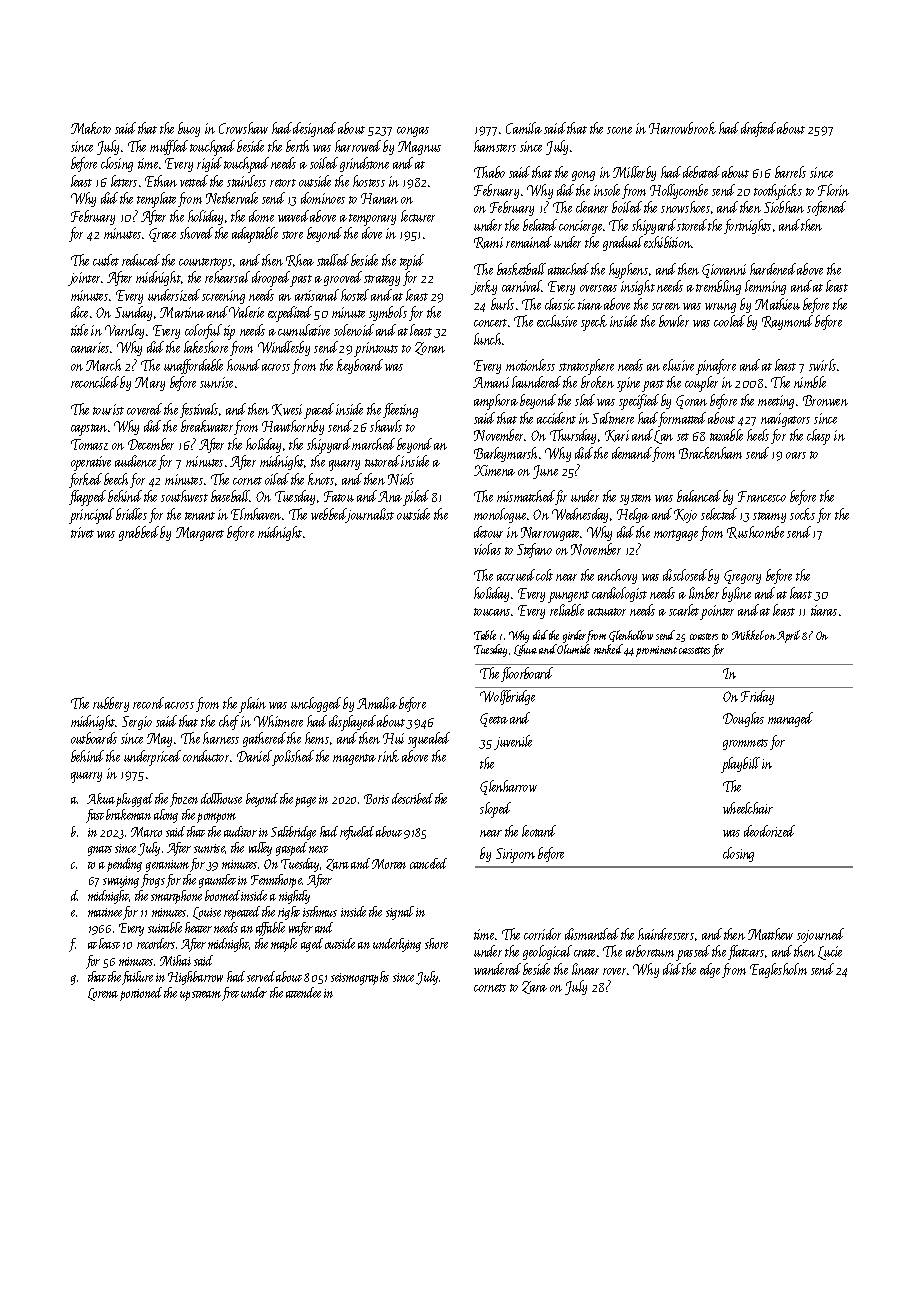  Describe the element at coordinates (227, 277) in the page. I see `rehearsal` at that location.
